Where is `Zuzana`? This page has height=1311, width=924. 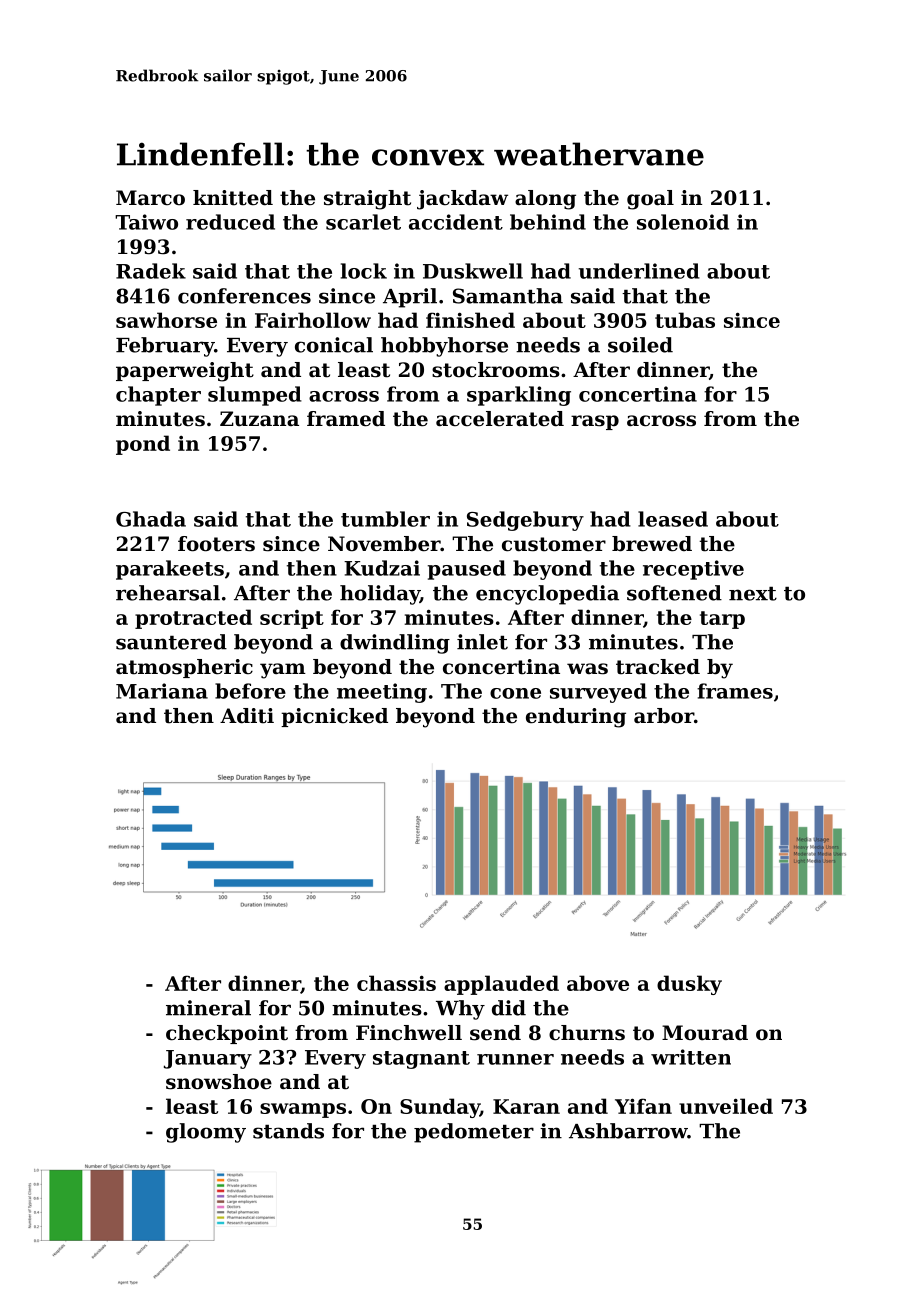
Zuzana is located at coordinates (259, 419).
